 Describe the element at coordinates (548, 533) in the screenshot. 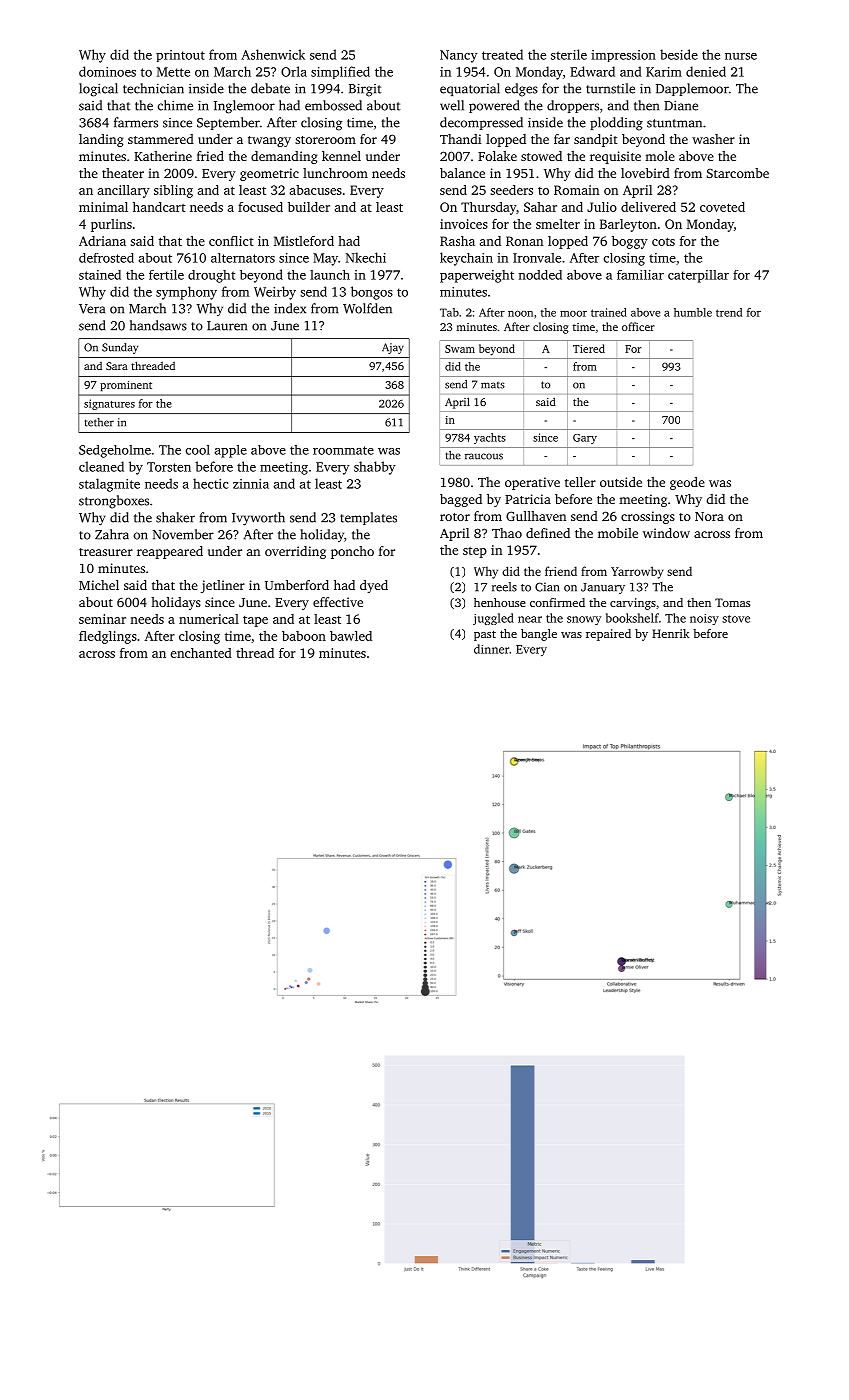

I see `defined` at that location.
